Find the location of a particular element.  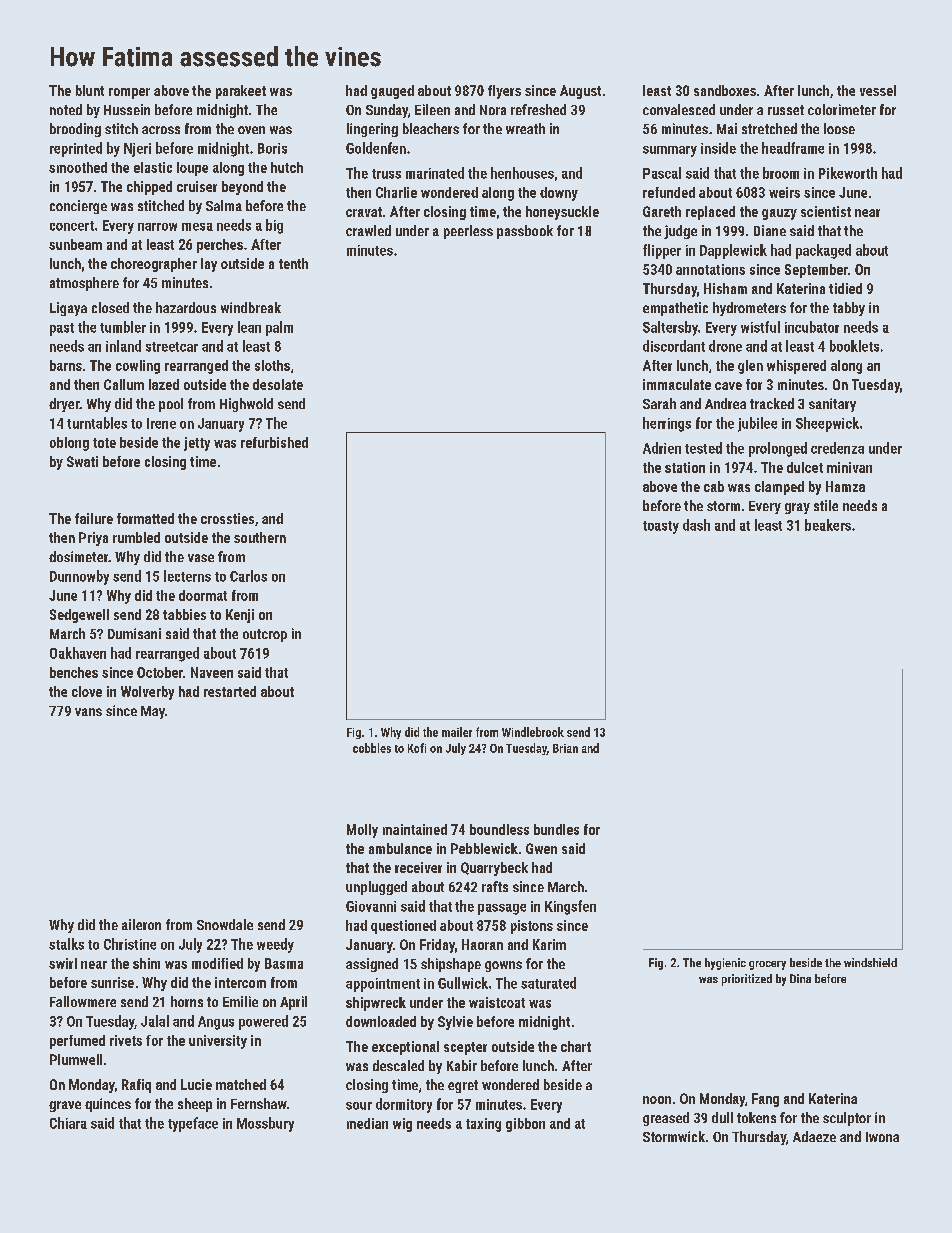

Windlebrook is located at coordinates (533, 732).
